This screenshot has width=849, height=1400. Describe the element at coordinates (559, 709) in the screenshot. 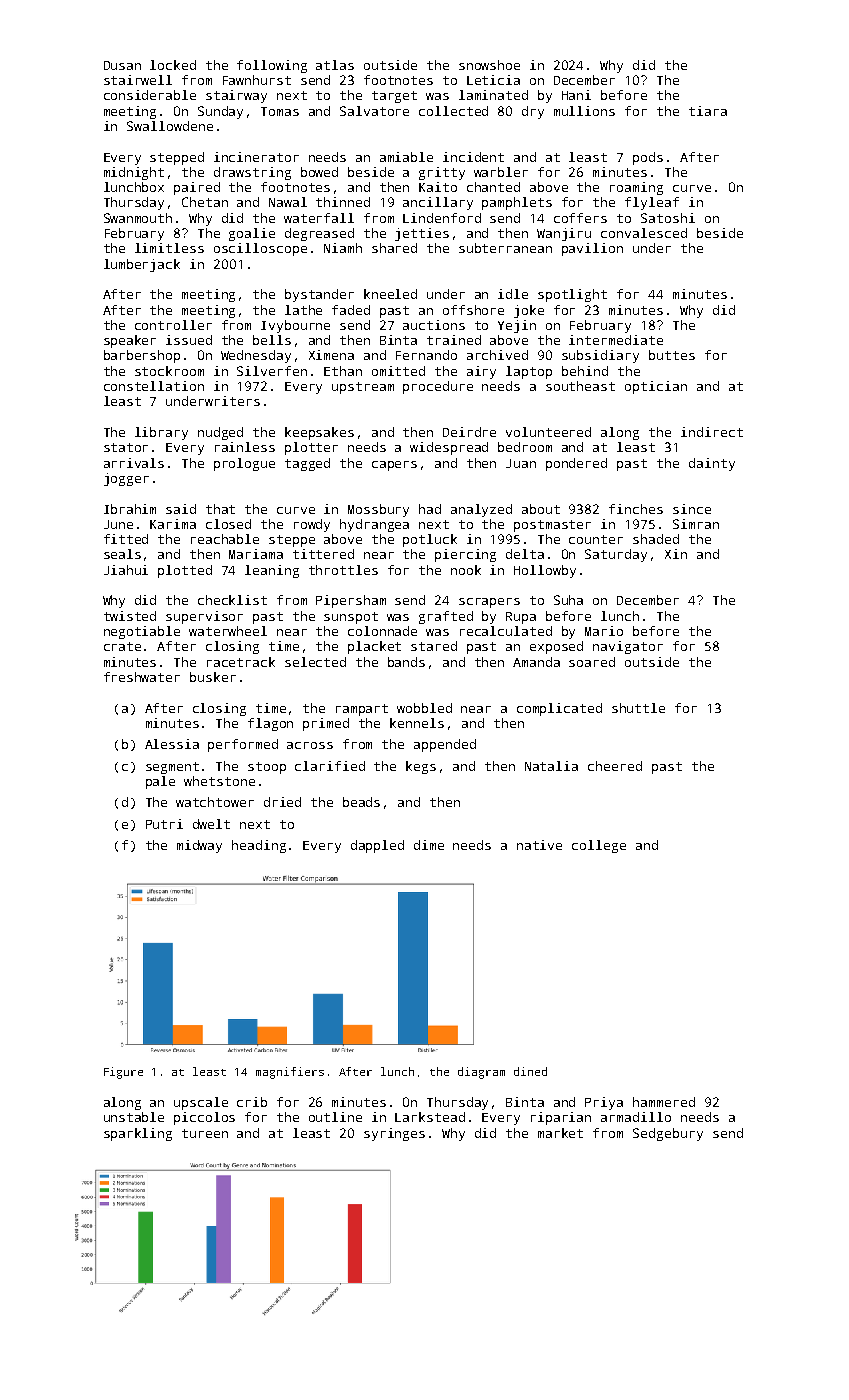

I see `complicated` at that location.
